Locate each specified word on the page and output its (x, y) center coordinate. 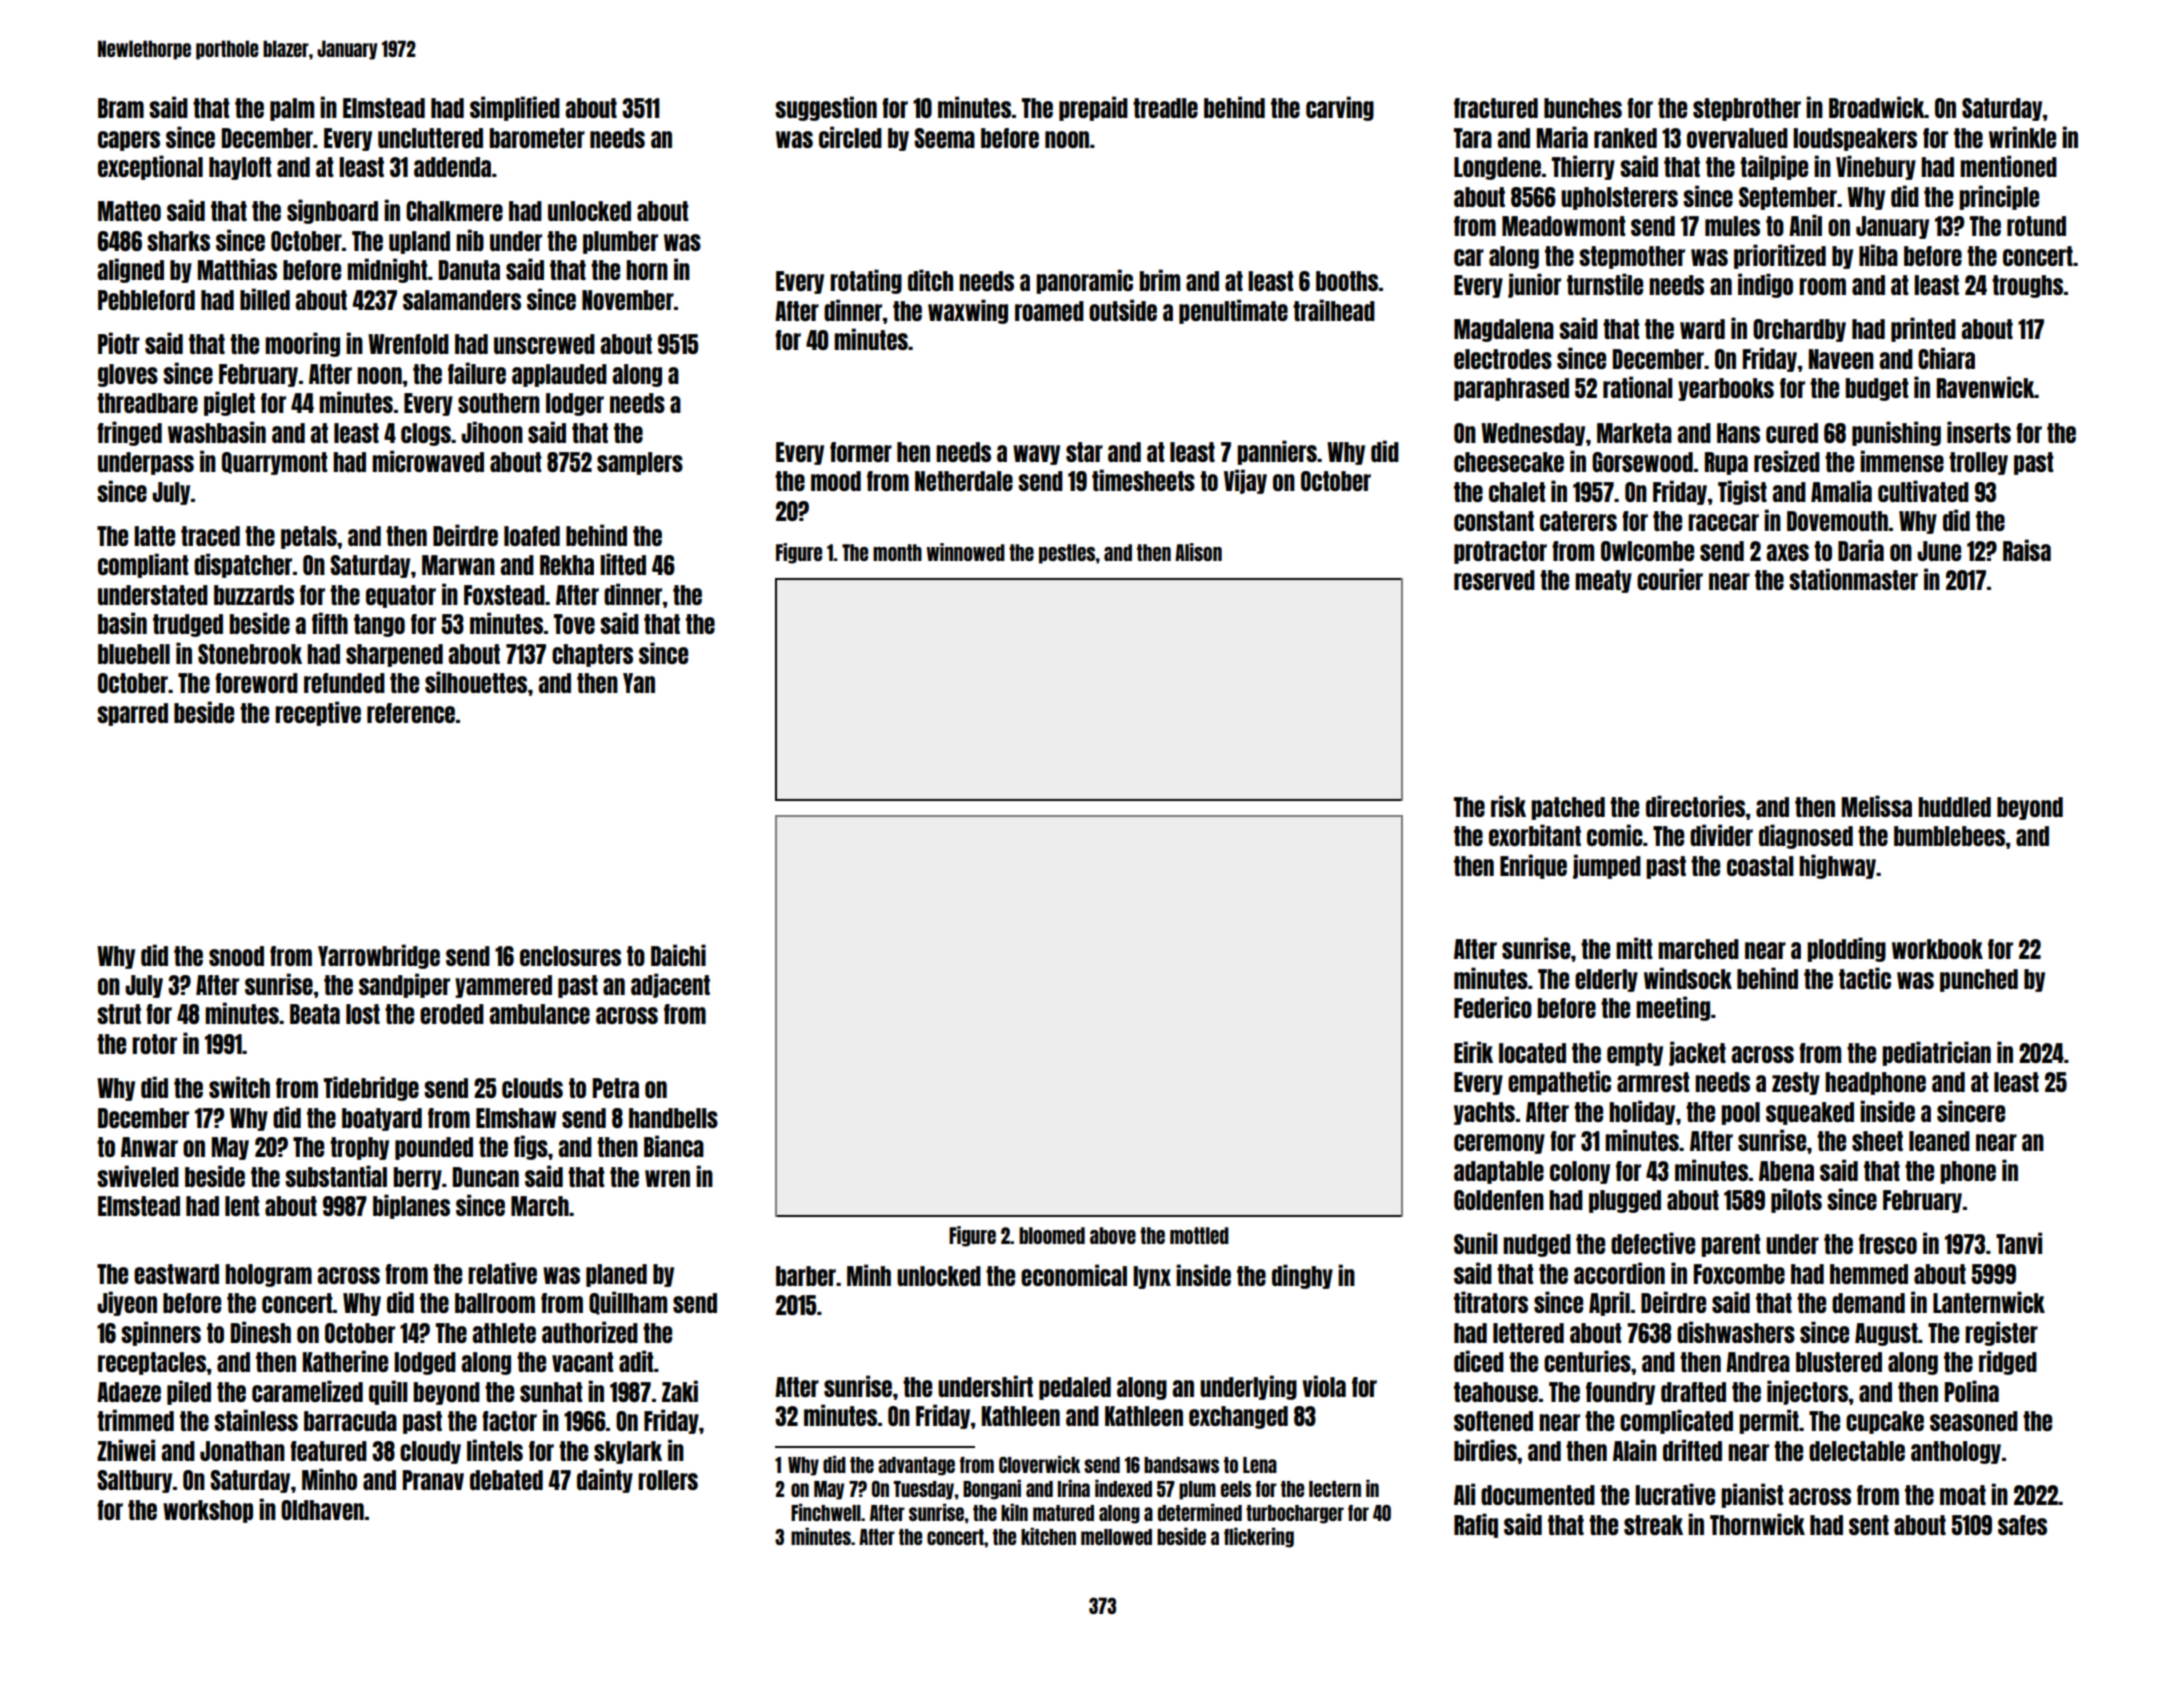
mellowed (1116, 1537)
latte (154, 536)
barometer (537, 138)
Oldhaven (322, 1510)
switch (239, 1087)
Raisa (2027, 550)
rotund (2036, 226)
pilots (1796, 1200)
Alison (1198, 552)
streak (1653, 1525)
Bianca (674, 1146)
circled (850, 137)
